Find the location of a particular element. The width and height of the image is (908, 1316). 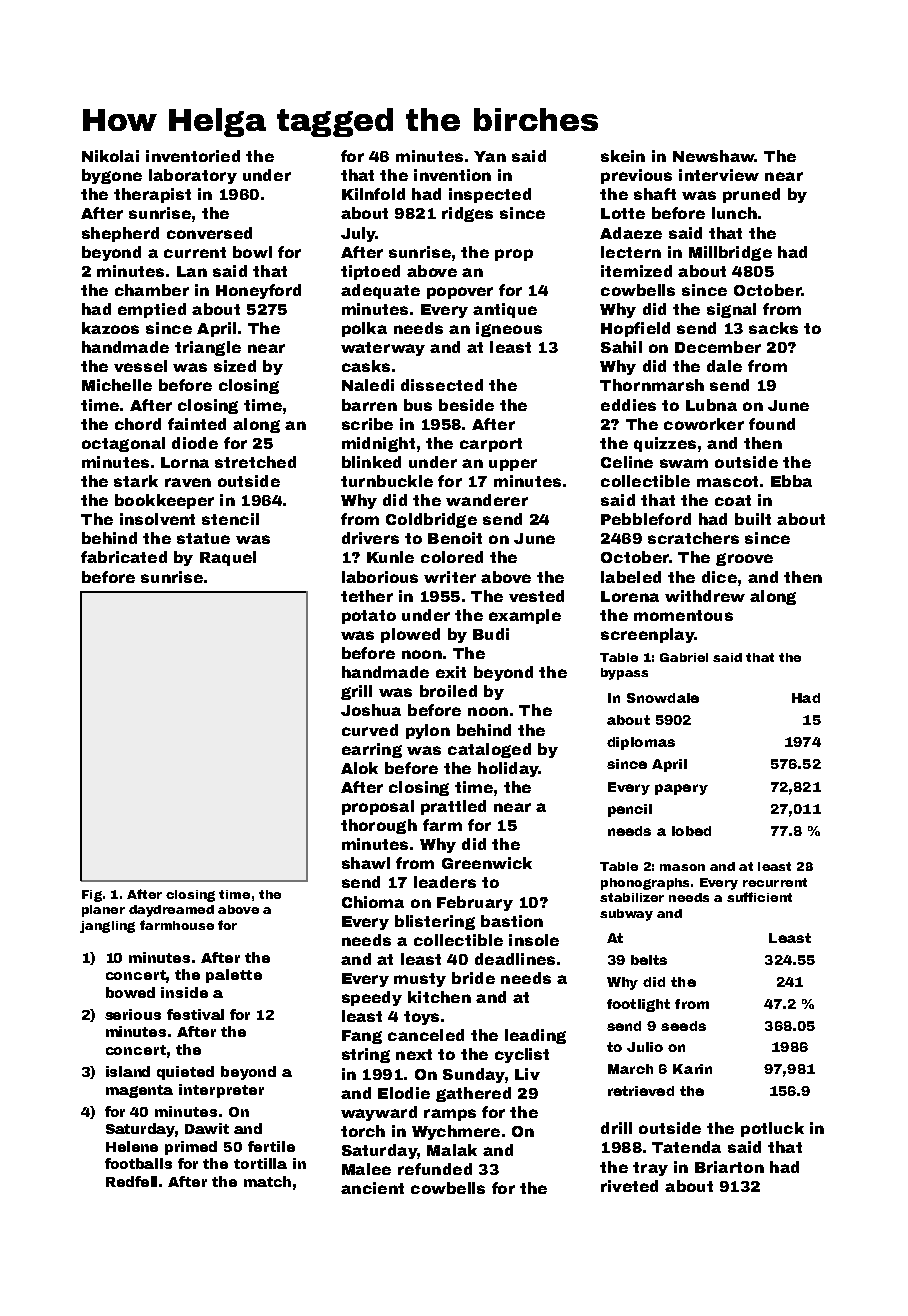

shawl is located at coordinates (366, 863).
